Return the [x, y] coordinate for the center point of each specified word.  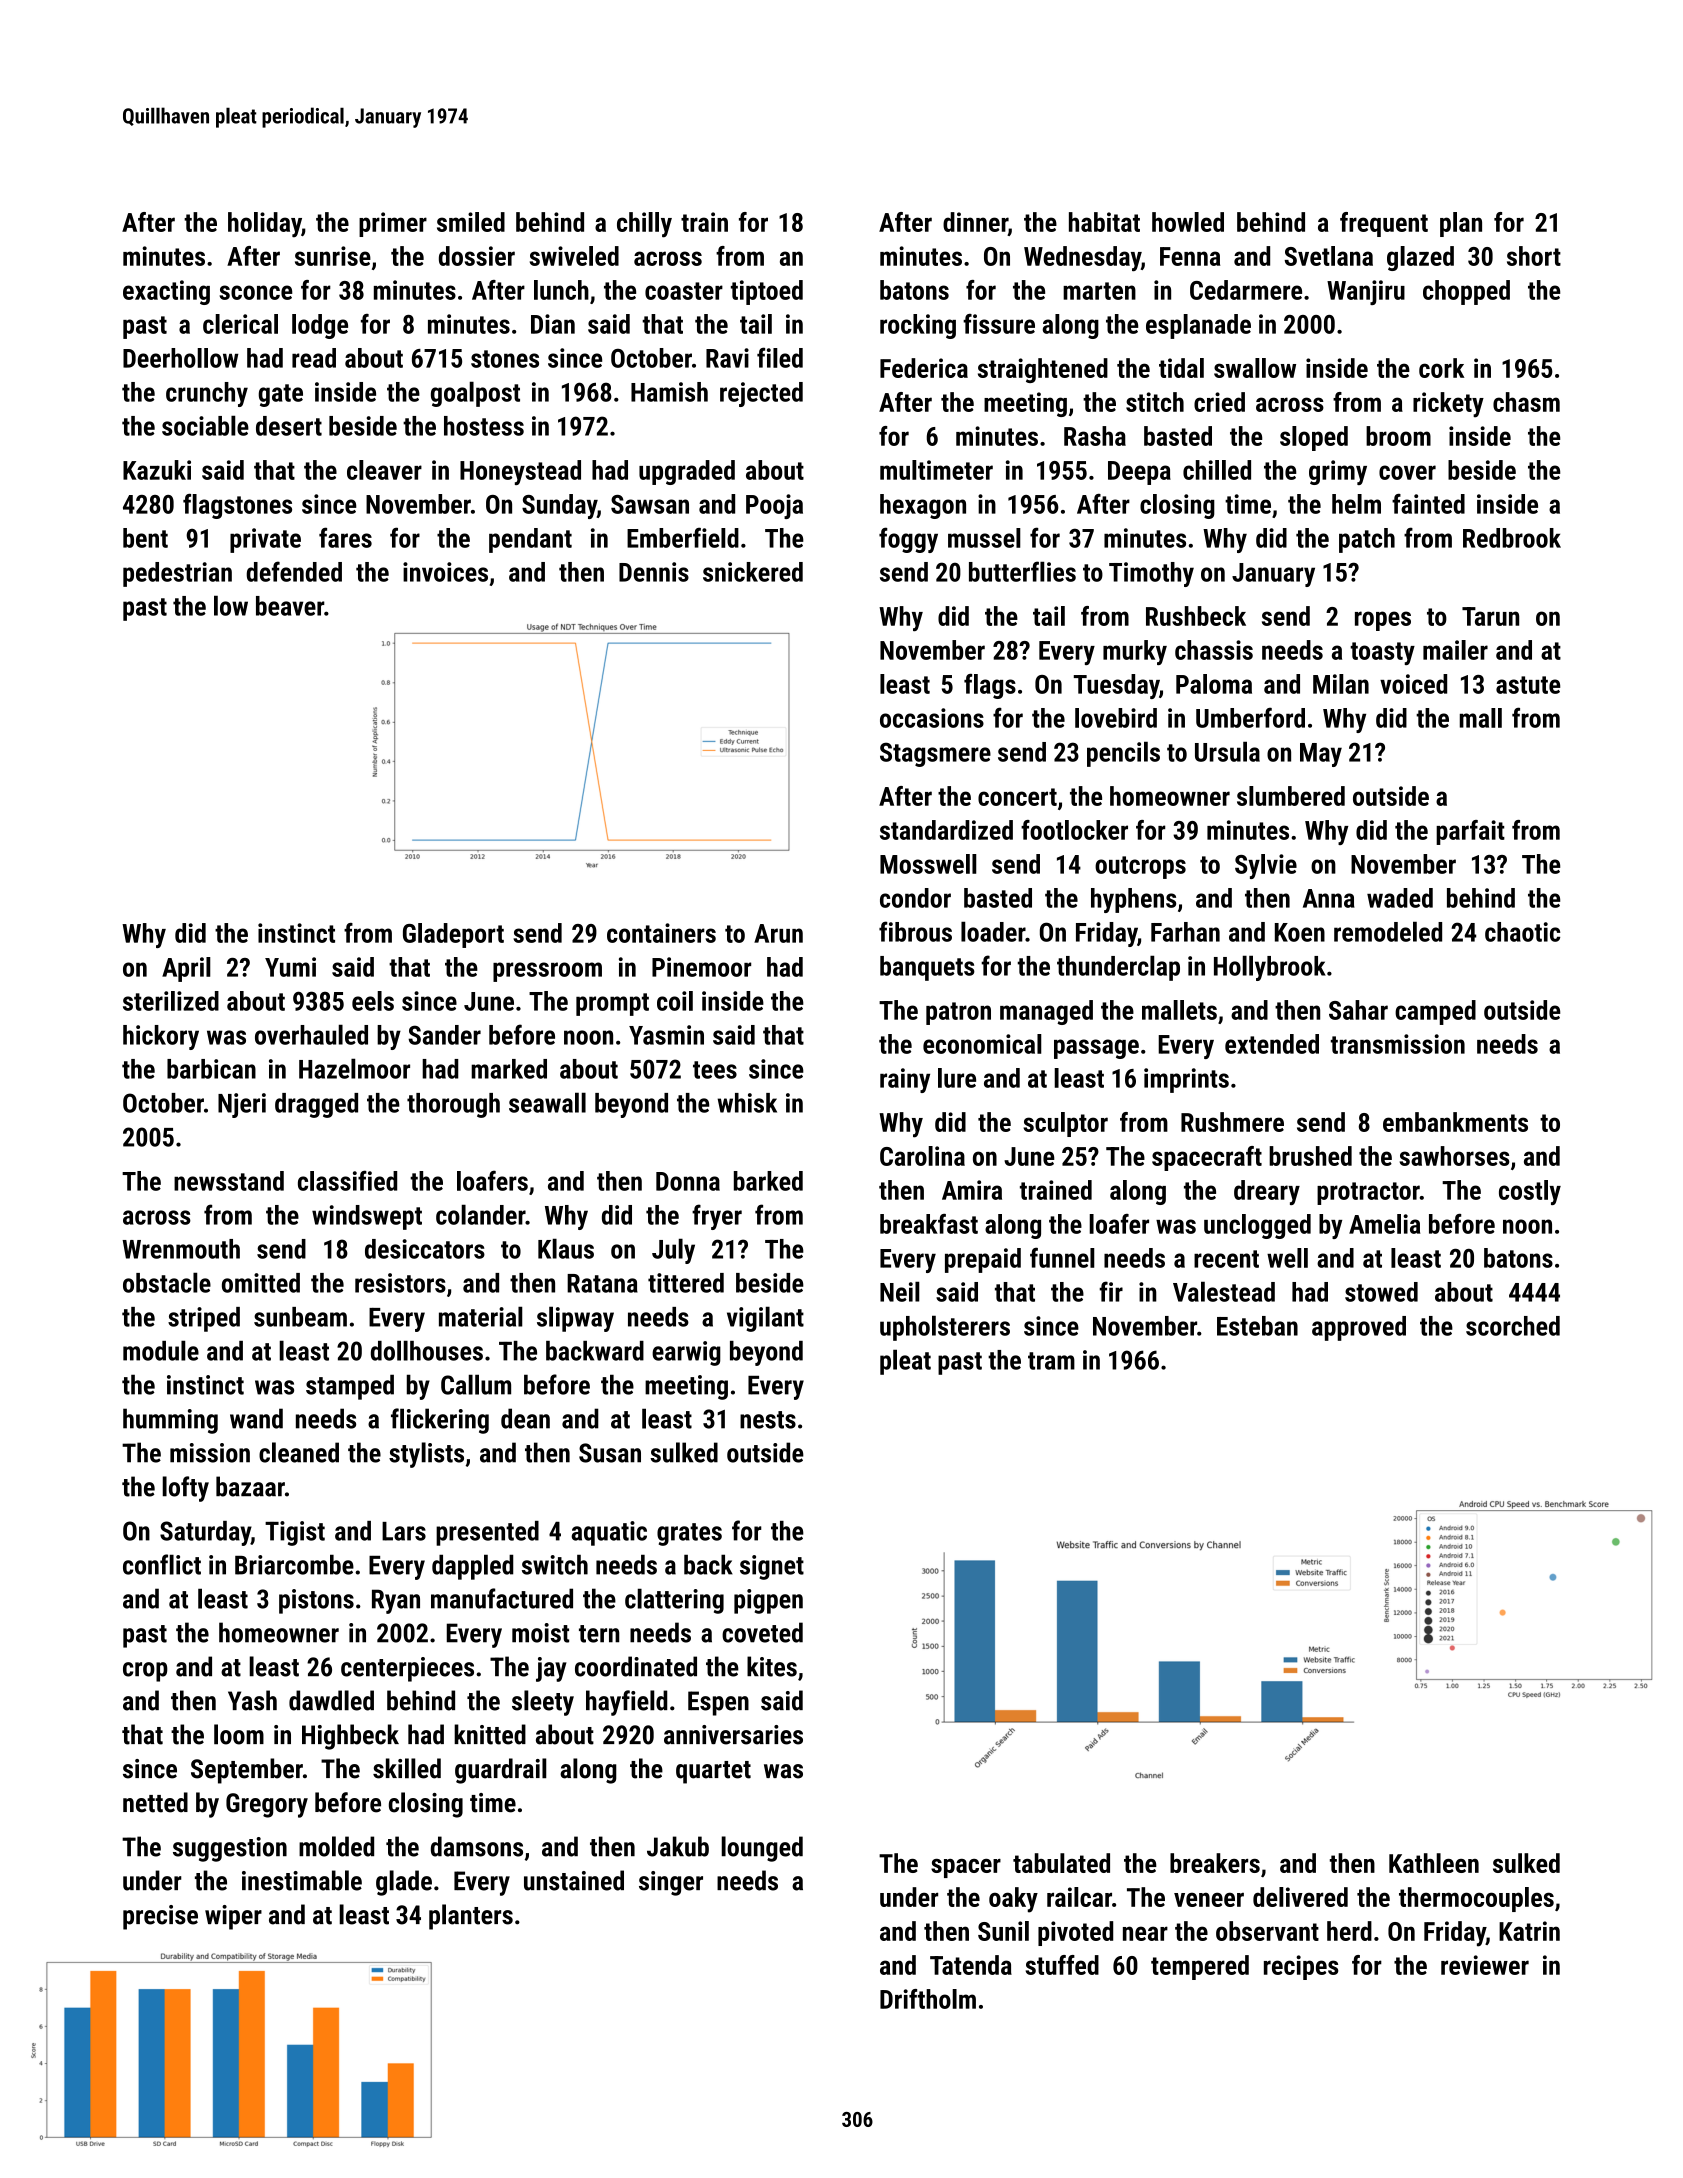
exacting [166, 292]
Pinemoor [701, 967]
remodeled [1388, 931]
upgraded [687, 472]
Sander [444, 1035]
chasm [1526, 402]
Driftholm [928, 1999]
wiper [233, 1917]
